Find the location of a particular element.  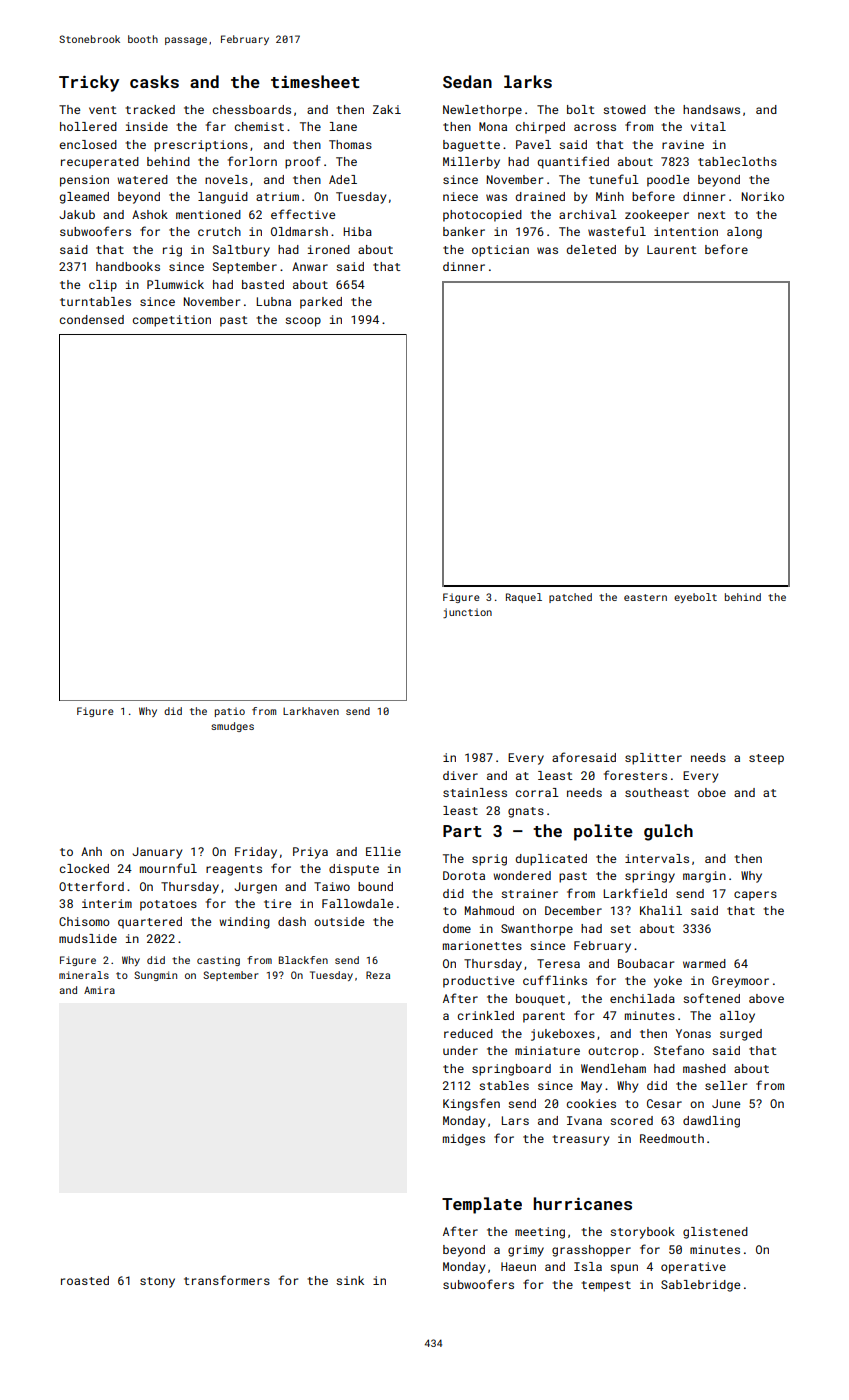

eastern is located at coordinates (645, 597).
